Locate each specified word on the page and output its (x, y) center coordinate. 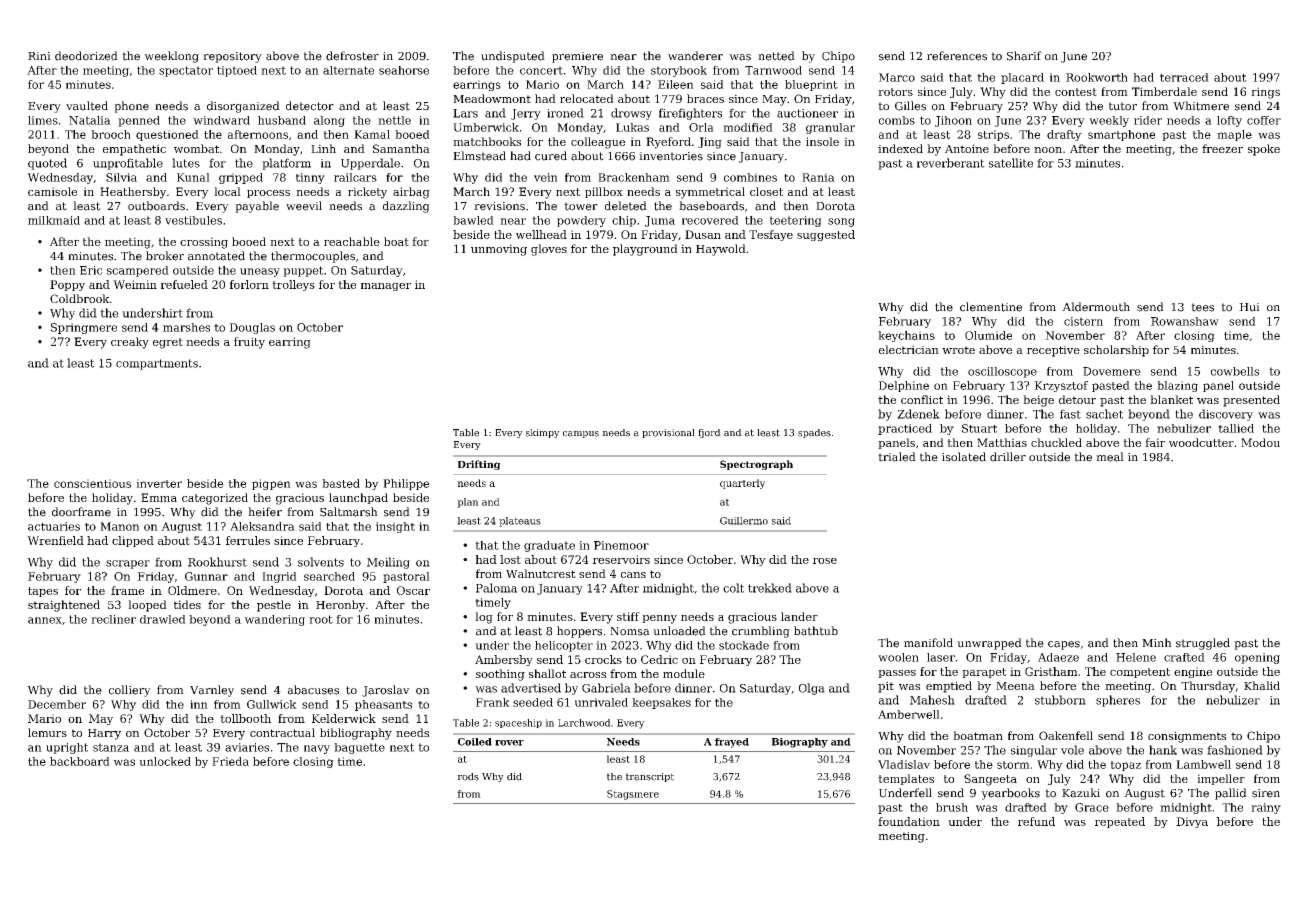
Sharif (1024, 56)
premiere (577, 57)
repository (232, 57)
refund (1036, 821)
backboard (80, 761)
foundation (909, 821)
